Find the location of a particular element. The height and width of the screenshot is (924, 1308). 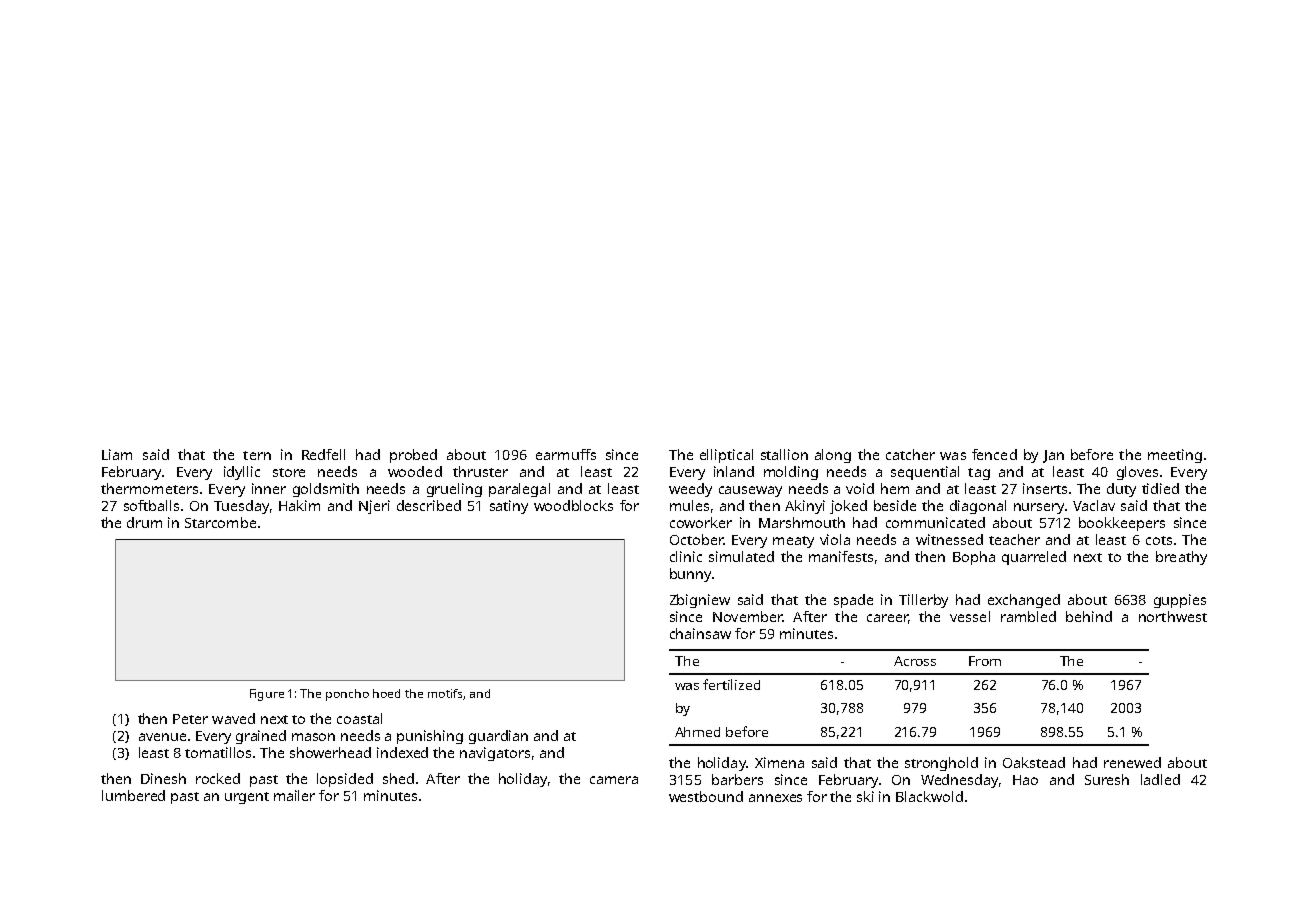

fenced is located at coordinates (994, 454).
